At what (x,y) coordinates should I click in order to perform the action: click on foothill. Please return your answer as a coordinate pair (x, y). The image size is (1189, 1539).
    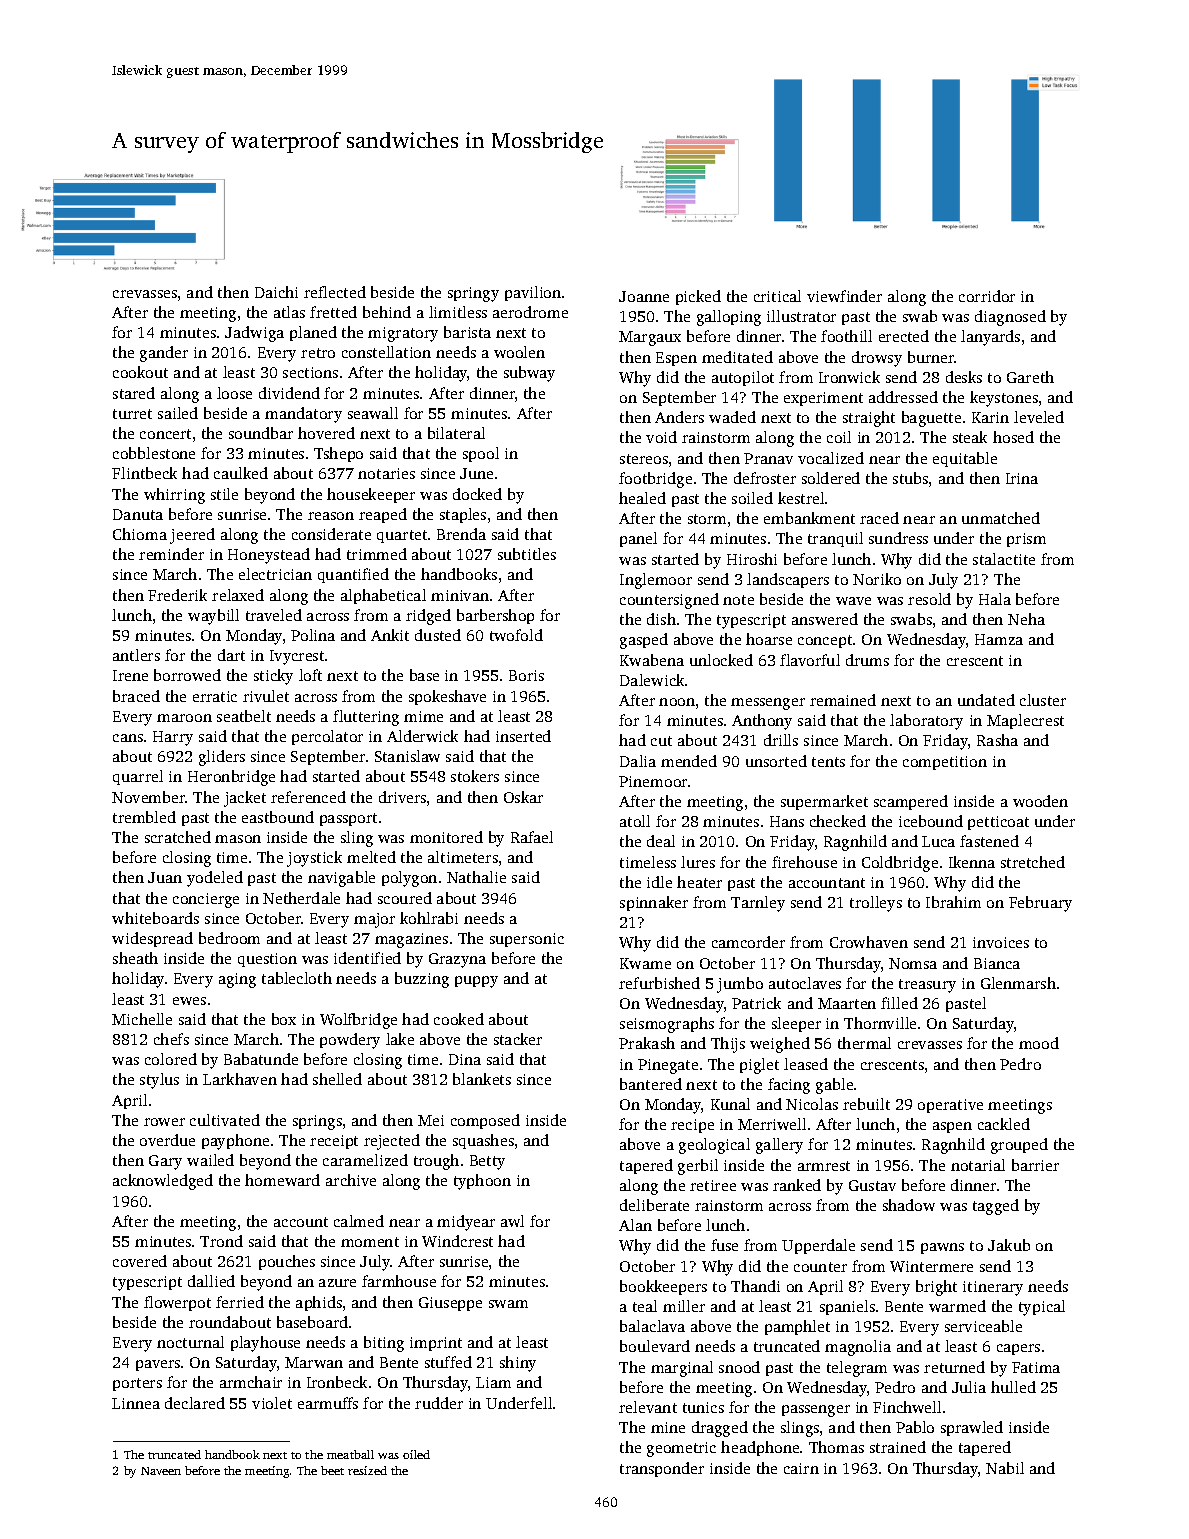
    Looking at the image, I should click on (846, 336).
